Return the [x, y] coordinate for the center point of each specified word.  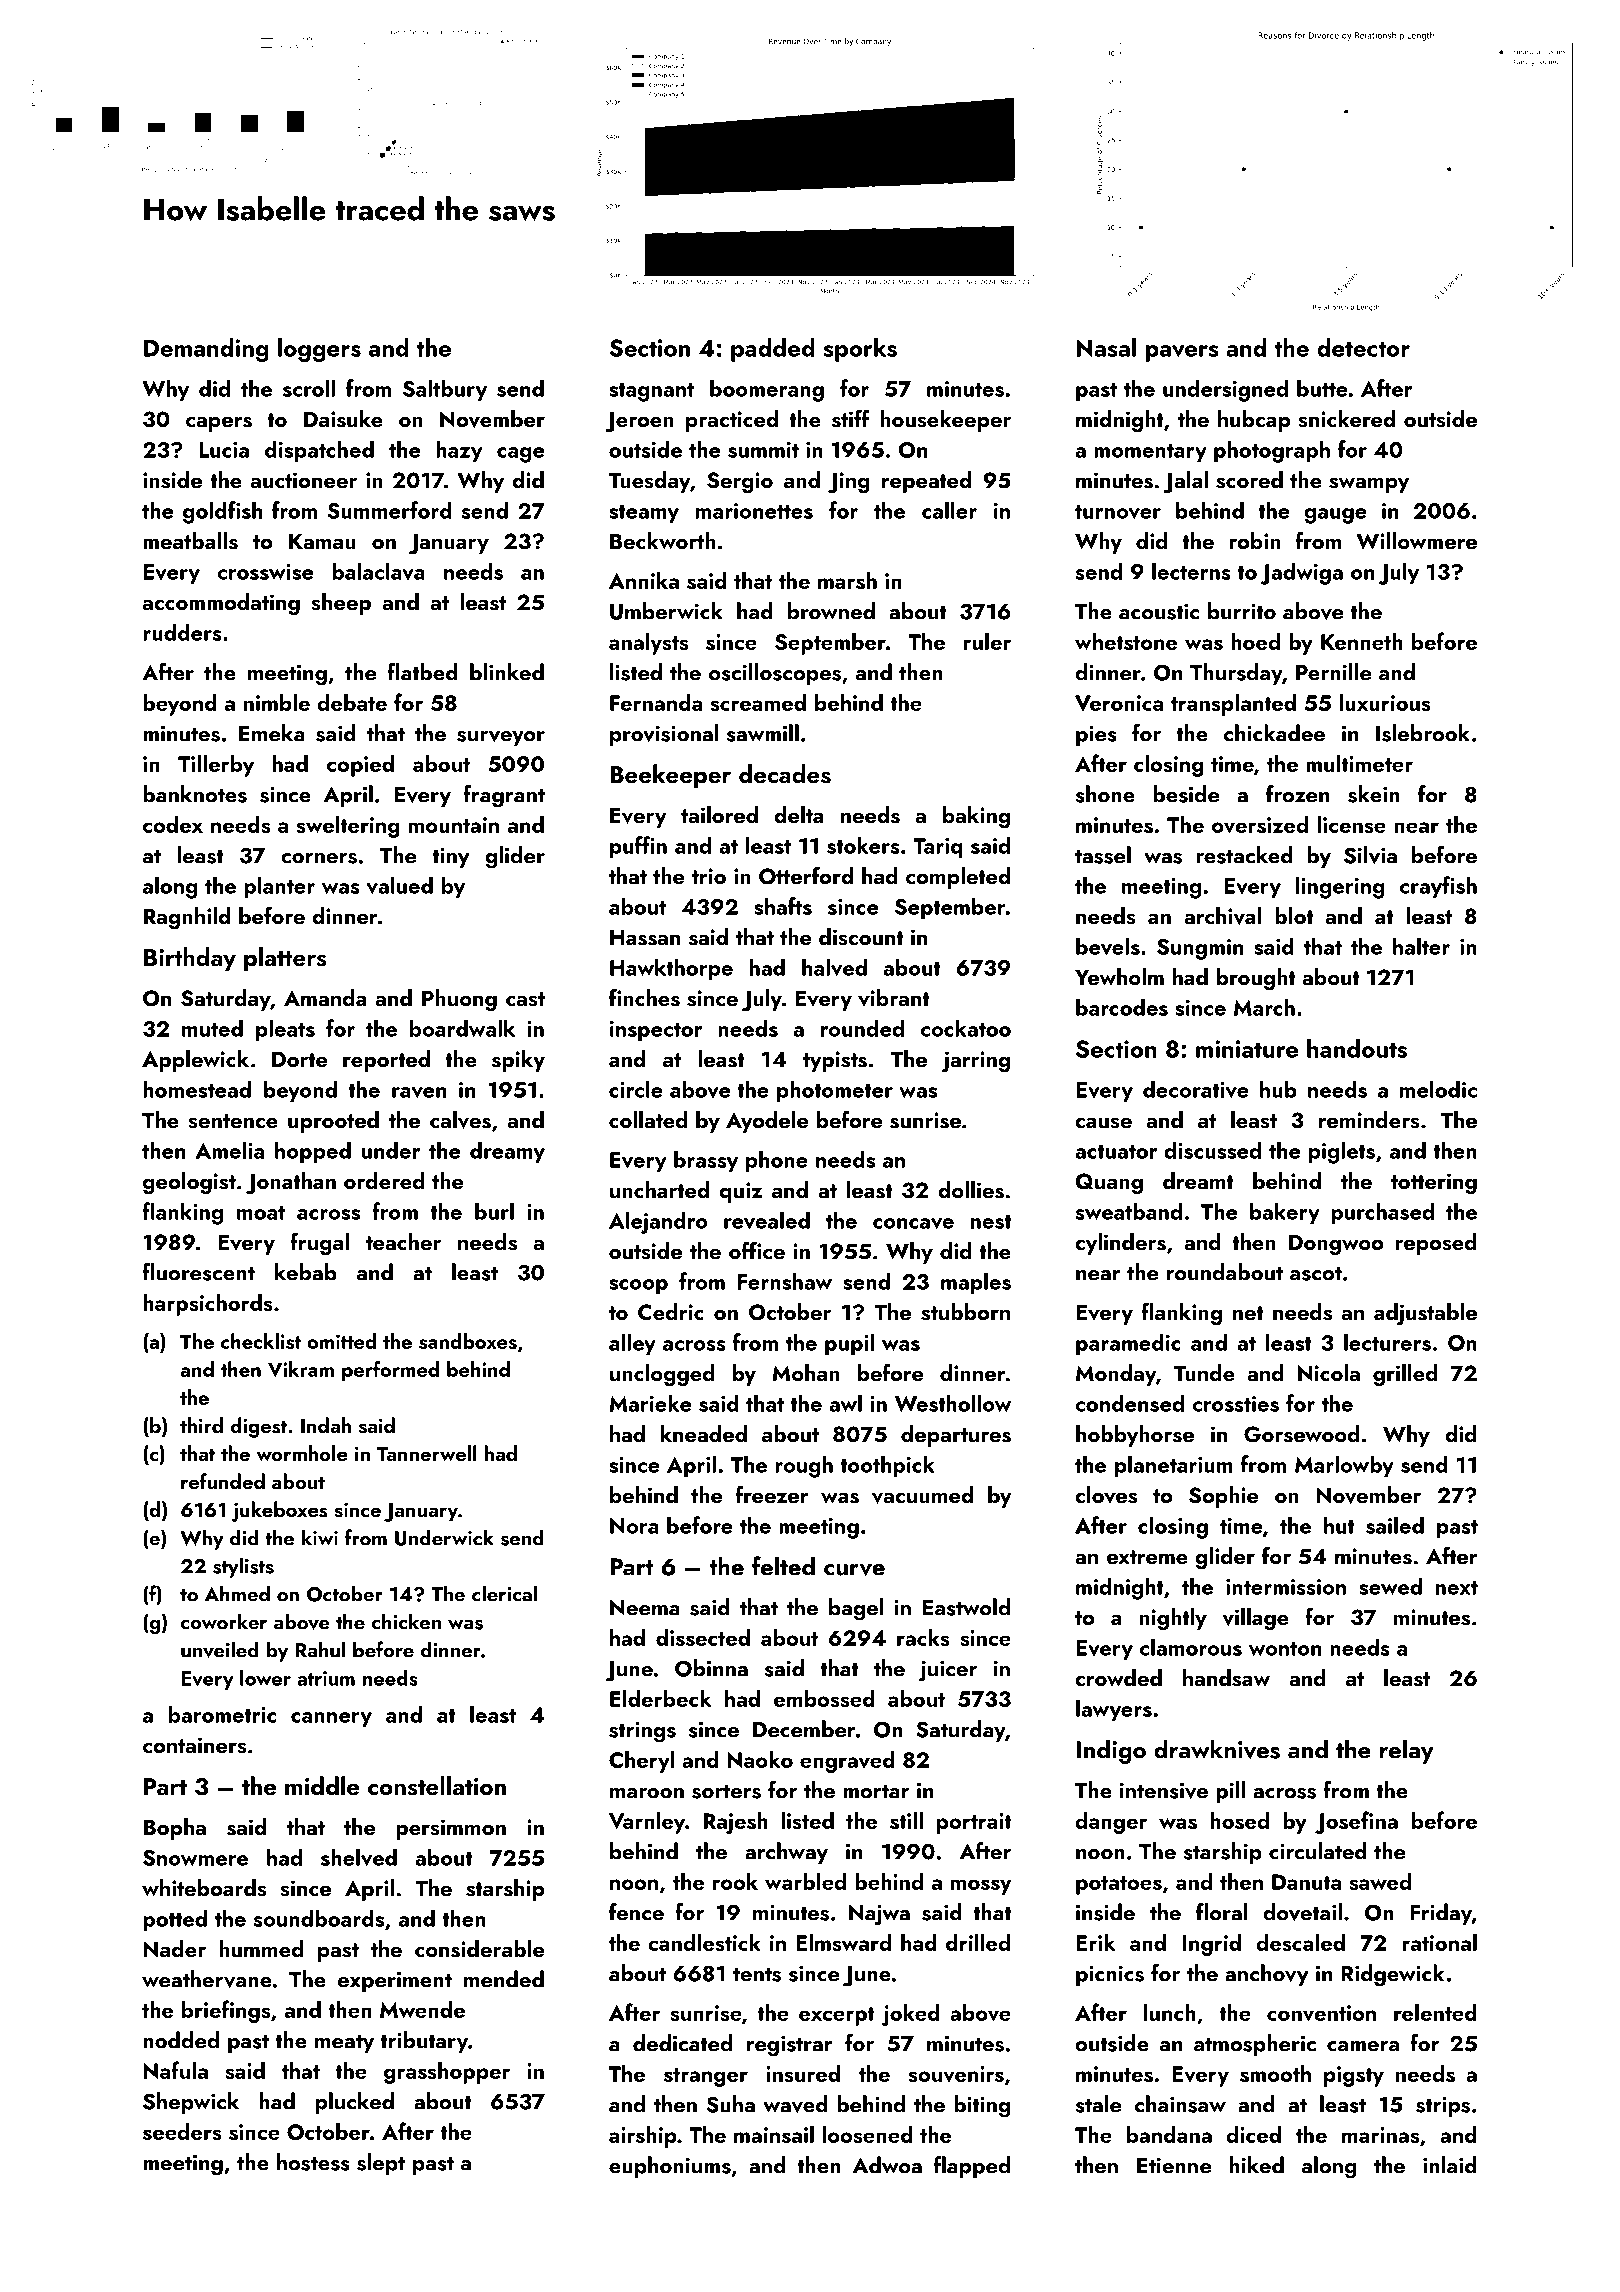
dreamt [1198, 1180]
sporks [860, 350]
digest [259, 1427]
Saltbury [445, 390]
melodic [1438, 1089]
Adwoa [887, 2165]
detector [1363, 347]
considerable [479, 1949]
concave [913, 1223]
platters [285, 959]
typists [835, 1061]
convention [1321, 2013]
